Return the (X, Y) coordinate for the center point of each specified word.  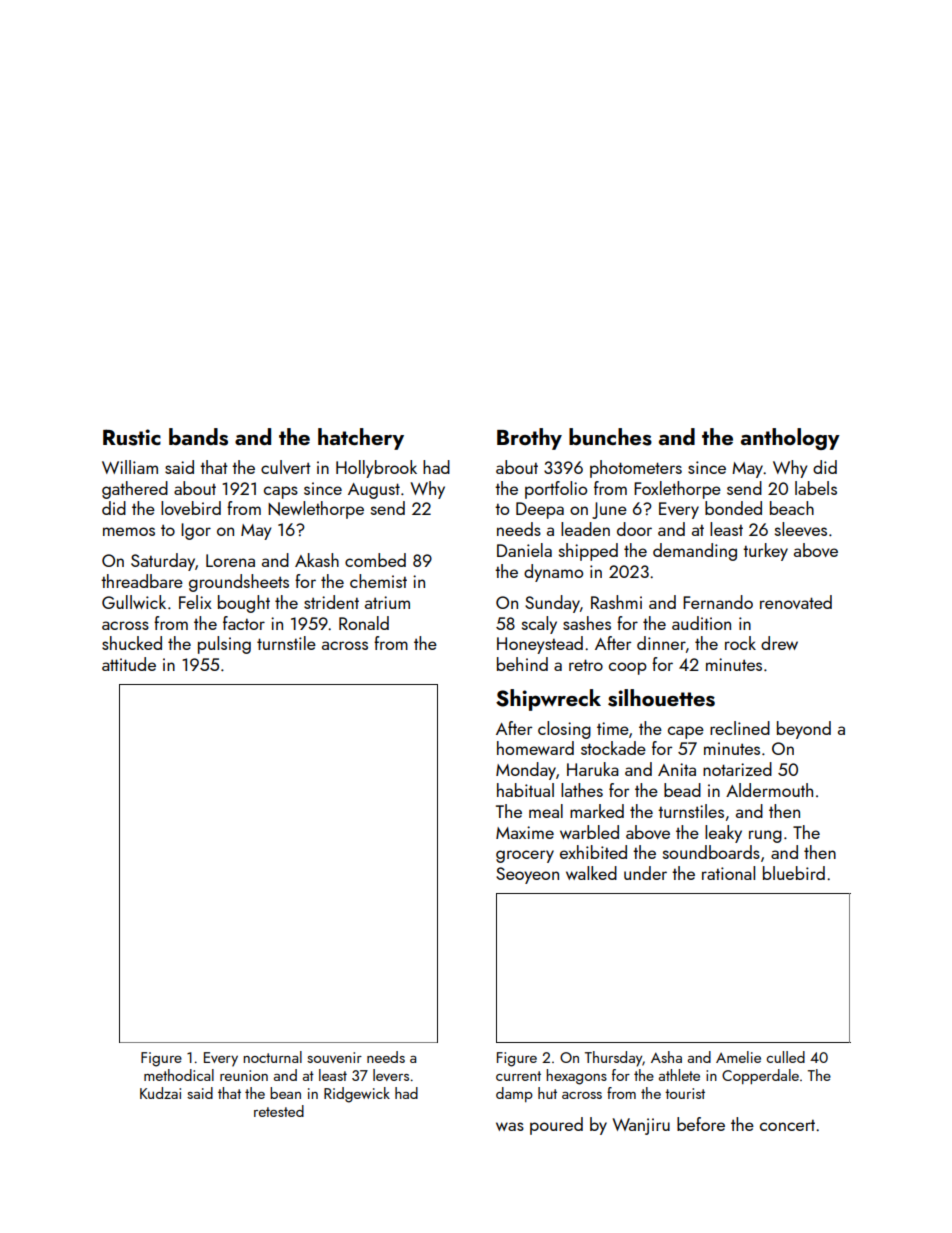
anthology (790, 439)
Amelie (738, 1057)
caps (281, 492)
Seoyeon (527, 875)
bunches (610, 437)
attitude (129, 664)
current (518, 1076)
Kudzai (160, 1093)
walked (591, 873)
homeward (535, 748)
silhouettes (661, 698)
